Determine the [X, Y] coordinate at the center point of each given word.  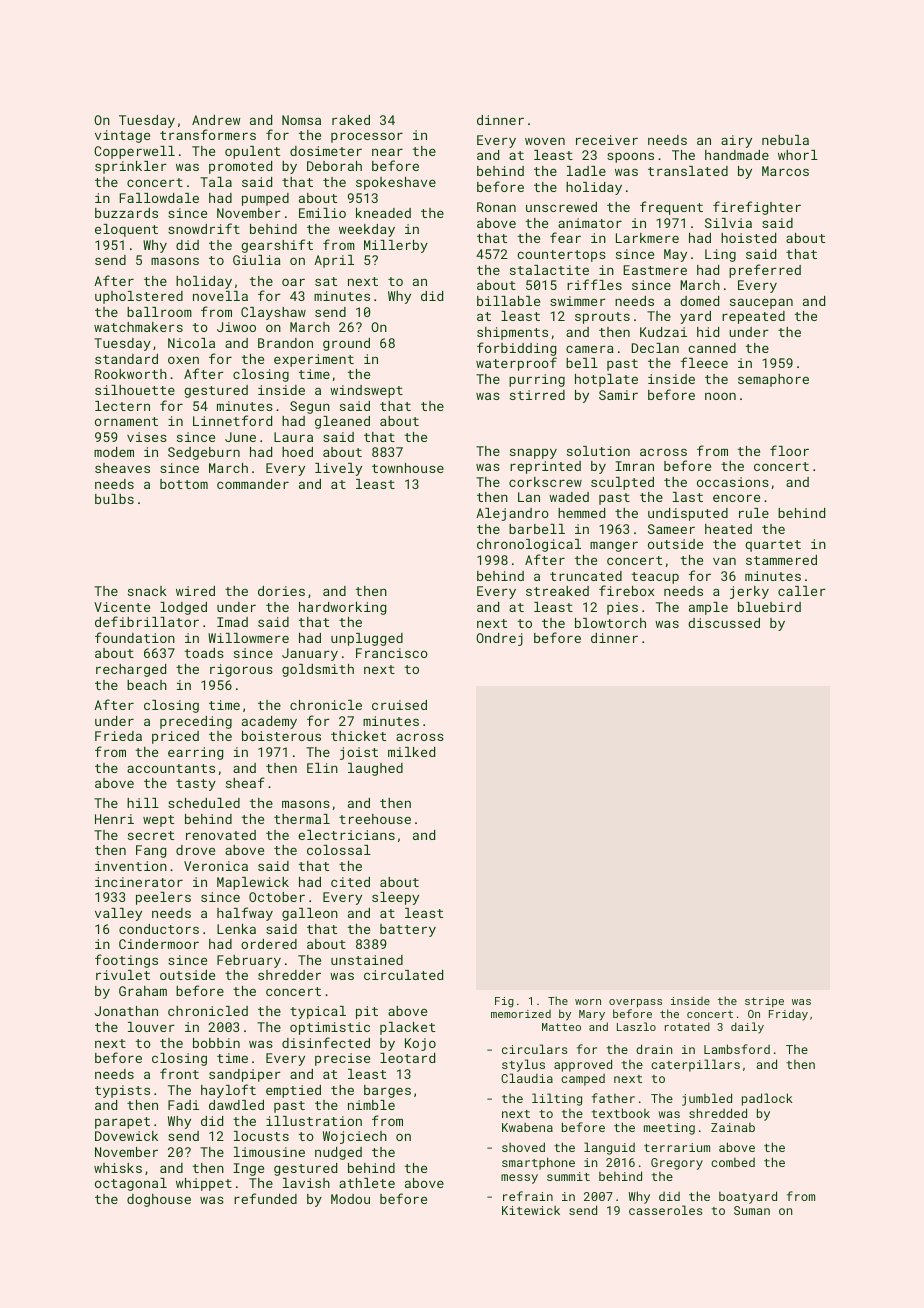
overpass [635, 1003]
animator [590, 223]
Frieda [118, 736]
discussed [724, 623]
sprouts [602, 318]
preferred [765, 271]
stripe [764, 1002]
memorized [521, 1013]
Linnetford [232, 420]
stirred [537, 395]
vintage [122, 136]
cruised [399, 705]
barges [387, 1091]
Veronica [216, 866]
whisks [118, 1168]
